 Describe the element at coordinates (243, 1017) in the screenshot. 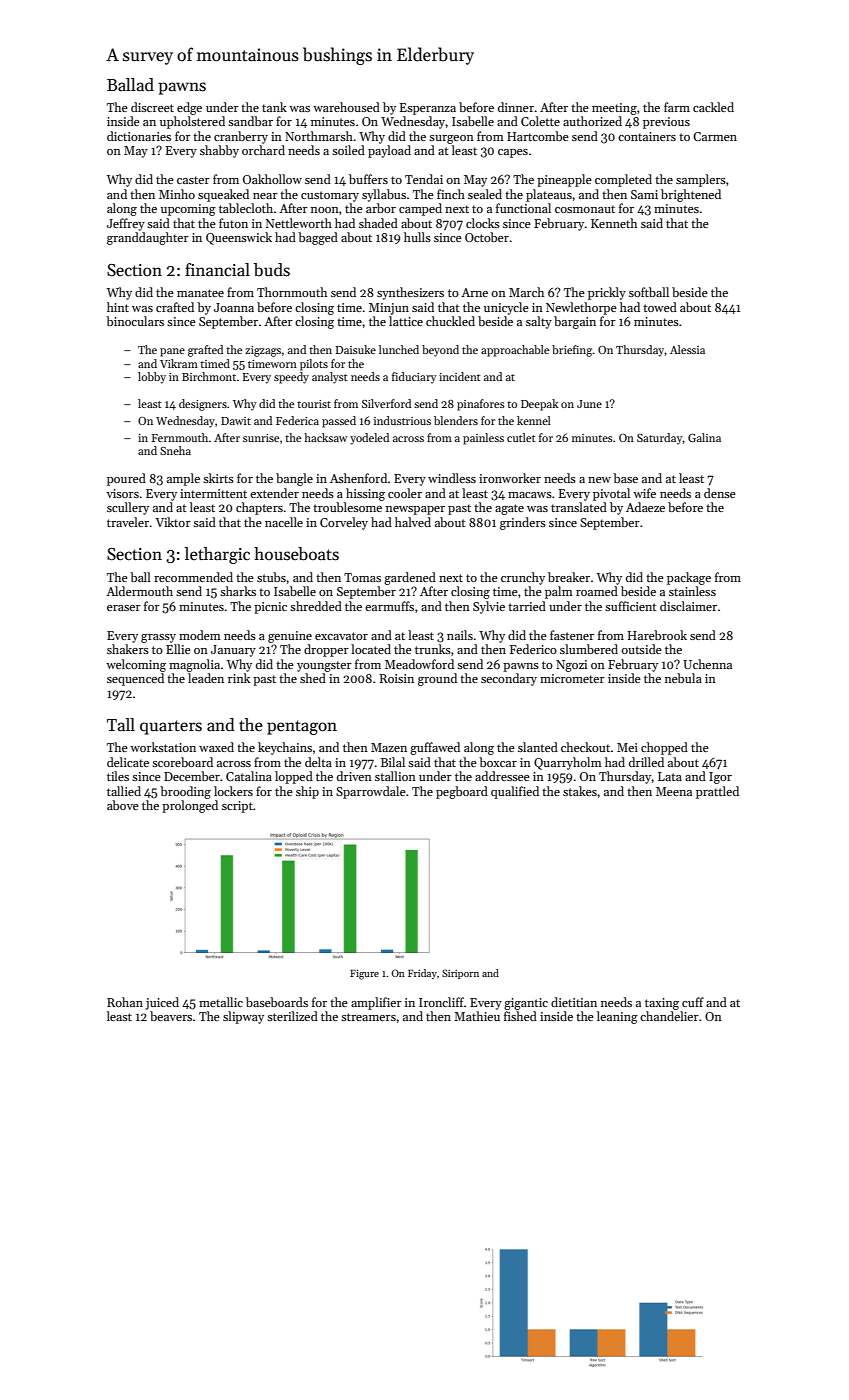

I see `slipway` at that location.
